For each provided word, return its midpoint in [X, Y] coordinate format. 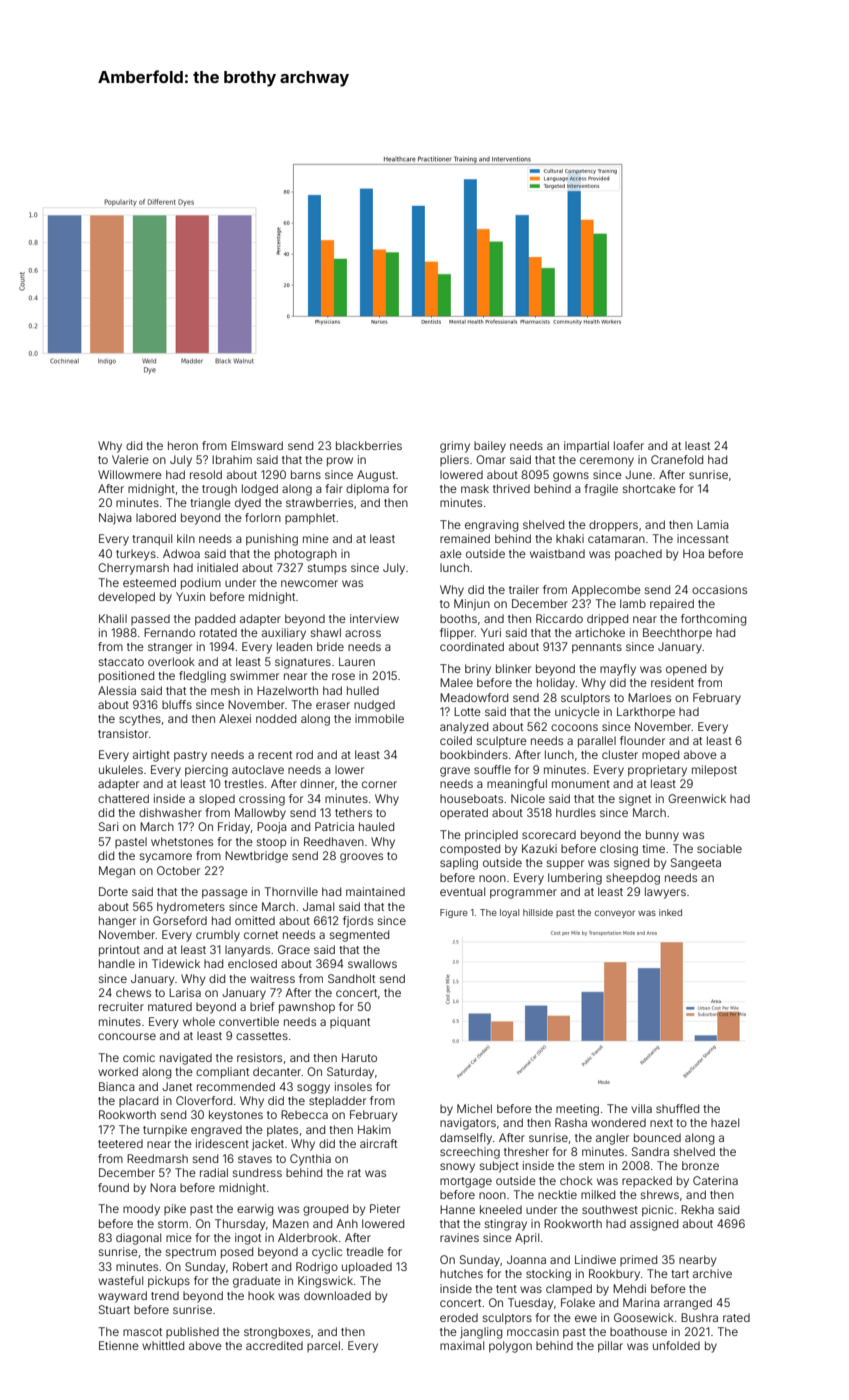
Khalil [113, 618]
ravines [459, 1237]
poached [638, 555]
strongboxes [277, 1333]
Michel [474, 1108]
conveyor [615, 914]
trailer [524, 589]
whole [199, 1021]
